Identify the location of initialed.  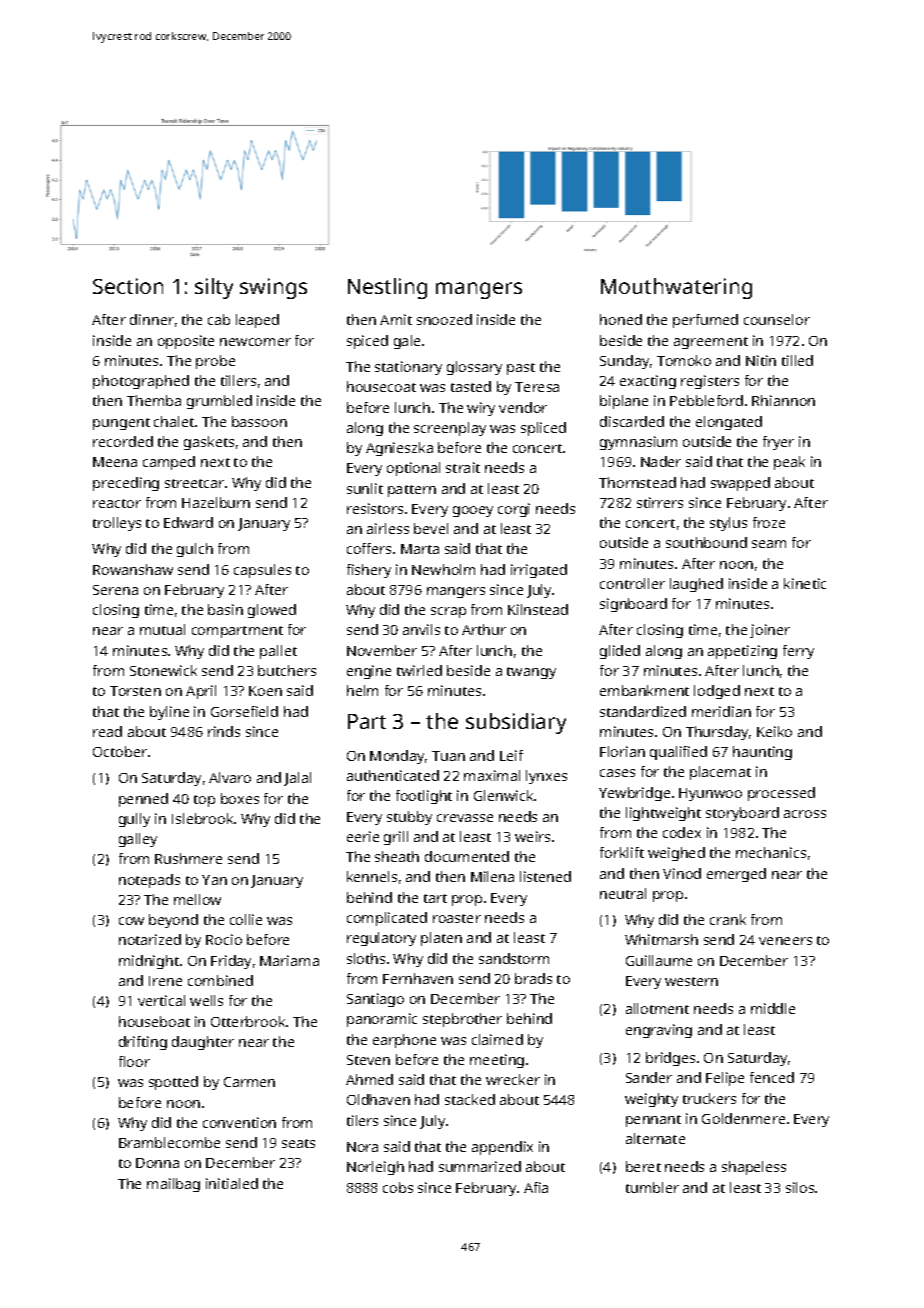
(232, 1183).
